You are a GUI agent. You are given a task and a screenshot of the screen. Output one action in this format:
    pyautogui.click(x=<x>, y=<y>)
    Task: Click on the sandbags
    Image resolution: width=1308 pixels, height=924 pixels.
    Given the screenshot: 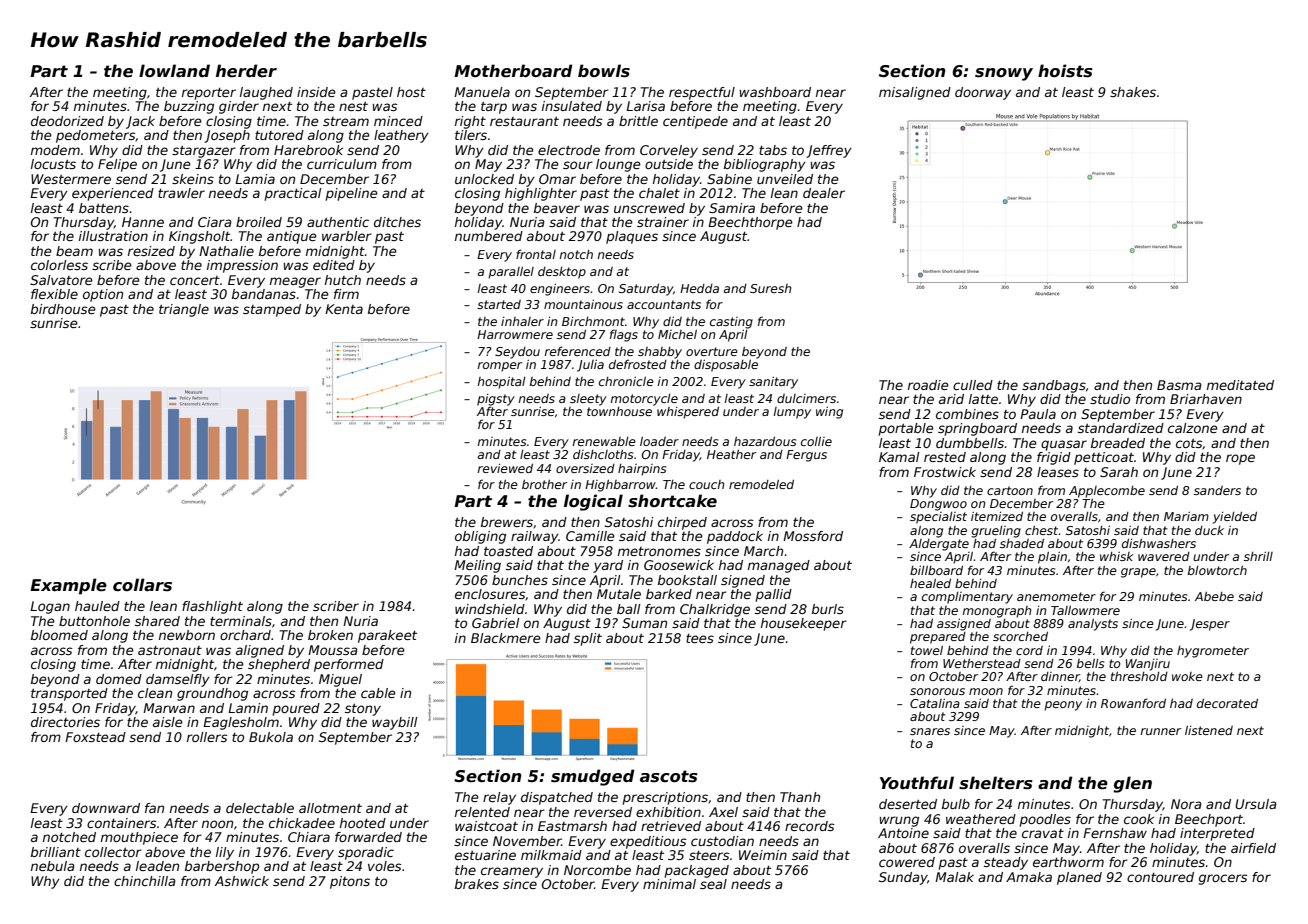 What is the action you would take?
    pyautogui.click(x=1054, y=386)
